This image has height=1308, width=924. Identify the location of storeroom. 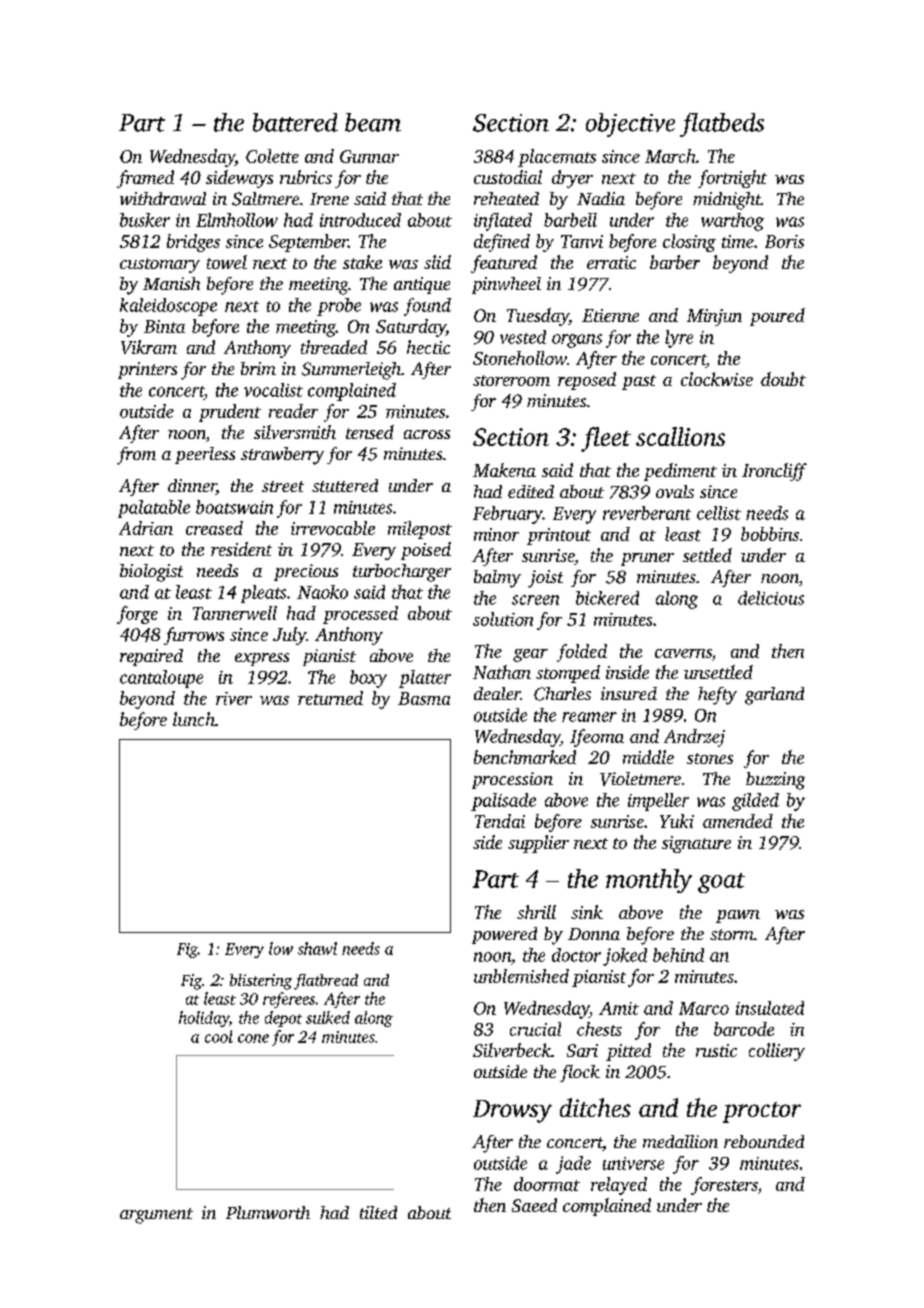
(511, 380).
